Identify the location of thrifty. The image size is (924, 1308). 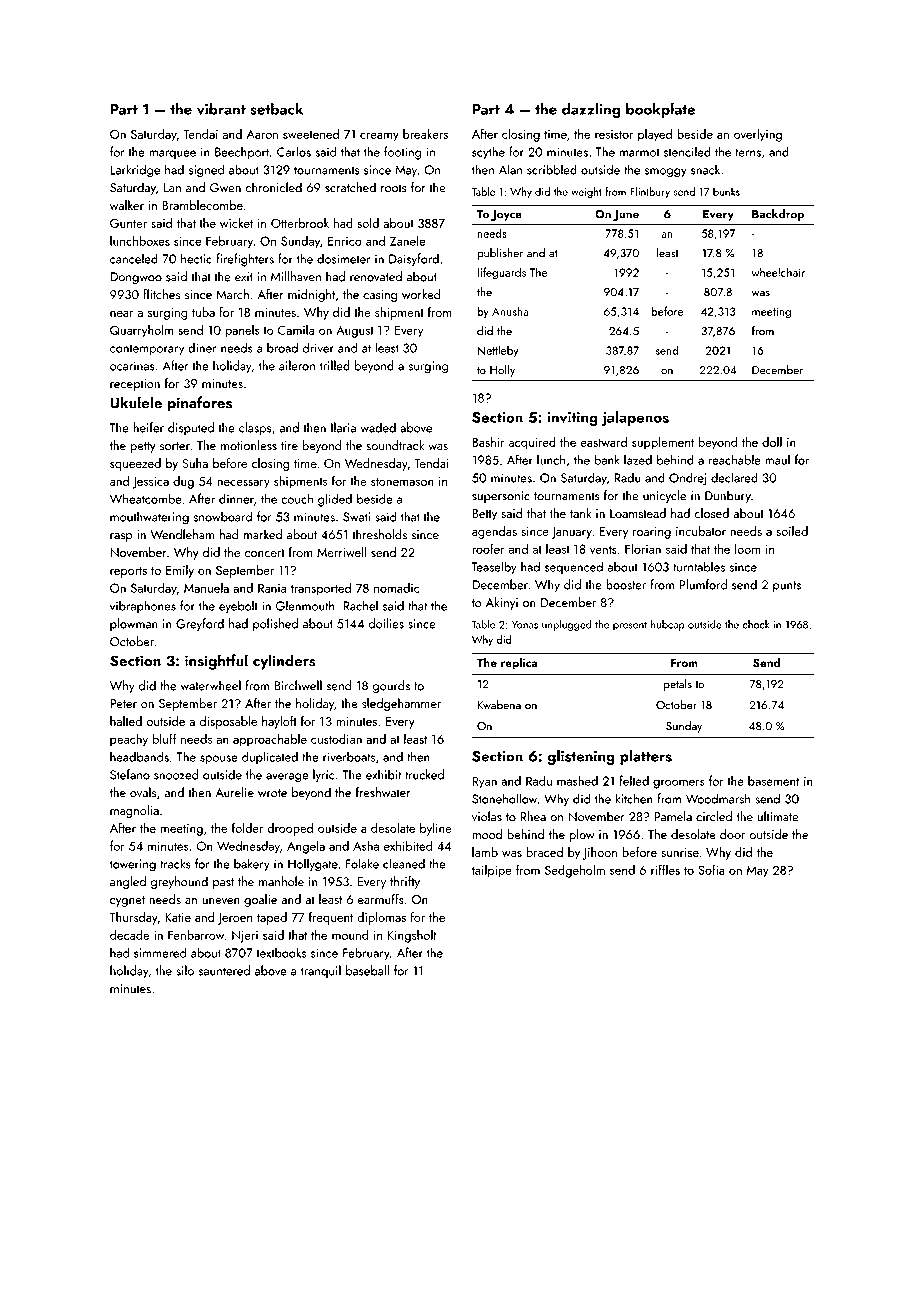
(405, 882).
